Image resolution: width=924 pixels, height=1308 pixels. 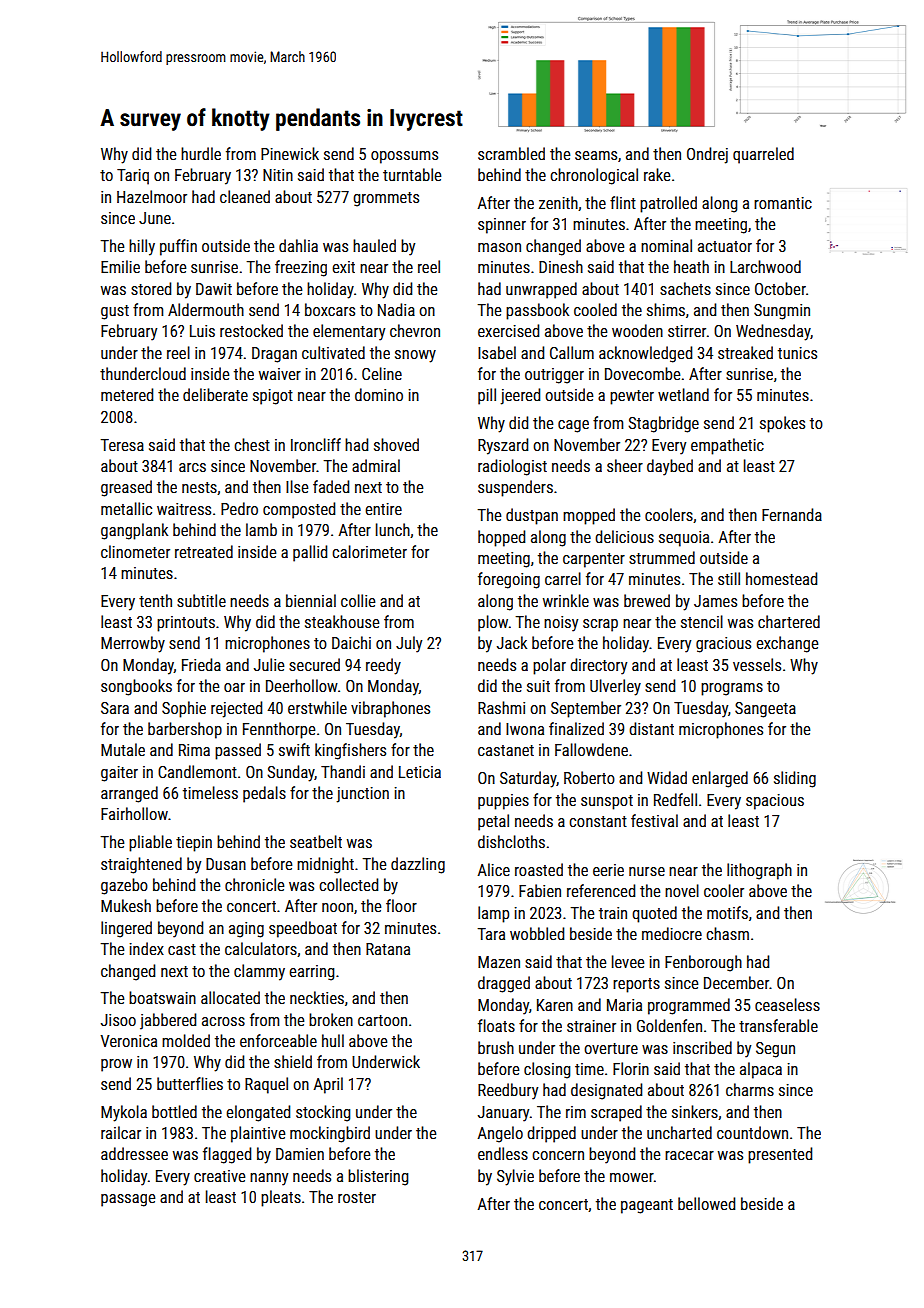 I want to click on Tariq, so click(x=133, y=177).
